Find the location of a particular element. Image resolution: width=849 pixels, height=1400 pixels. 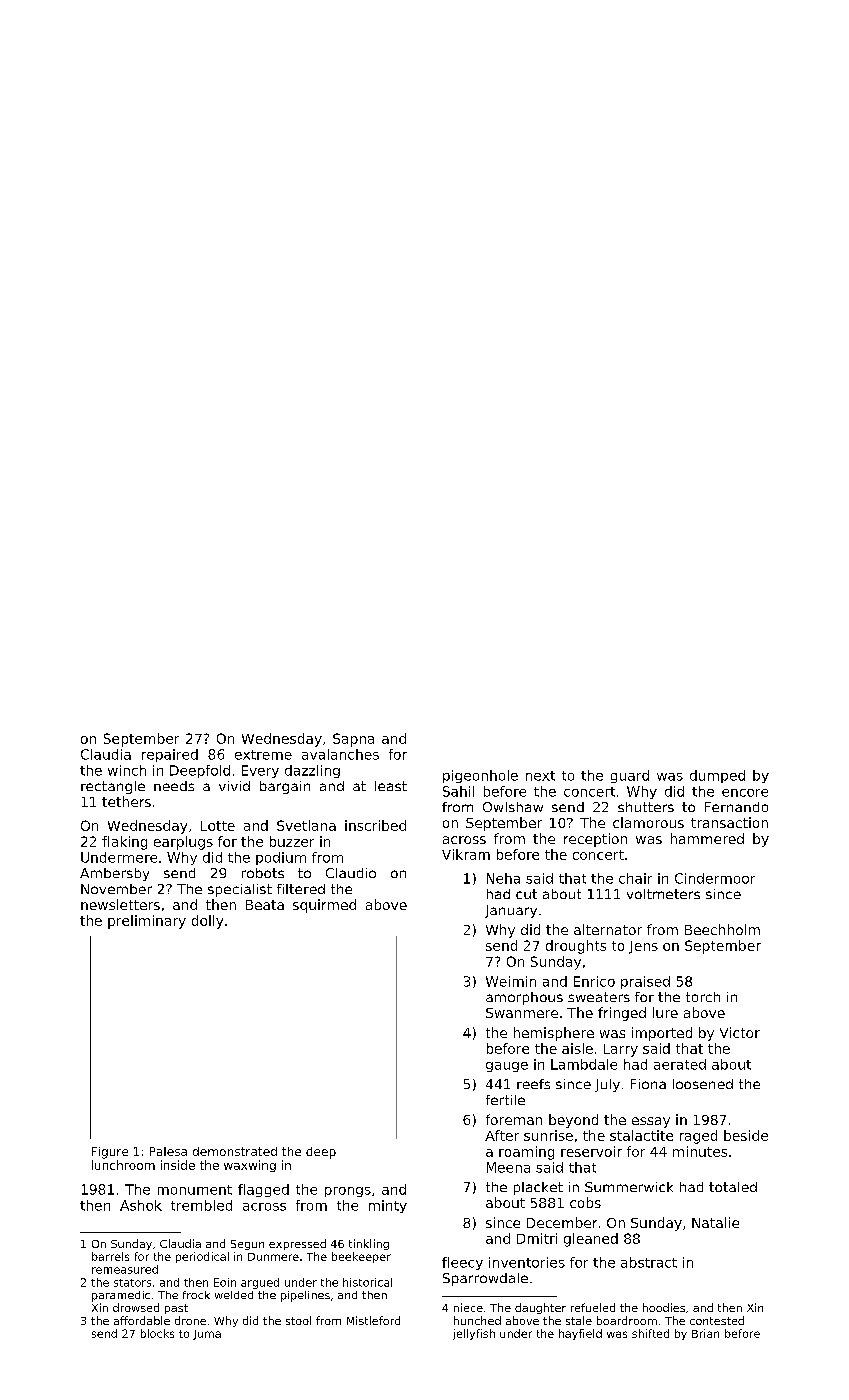

pipelines is located at coordinates (305, 1296).
